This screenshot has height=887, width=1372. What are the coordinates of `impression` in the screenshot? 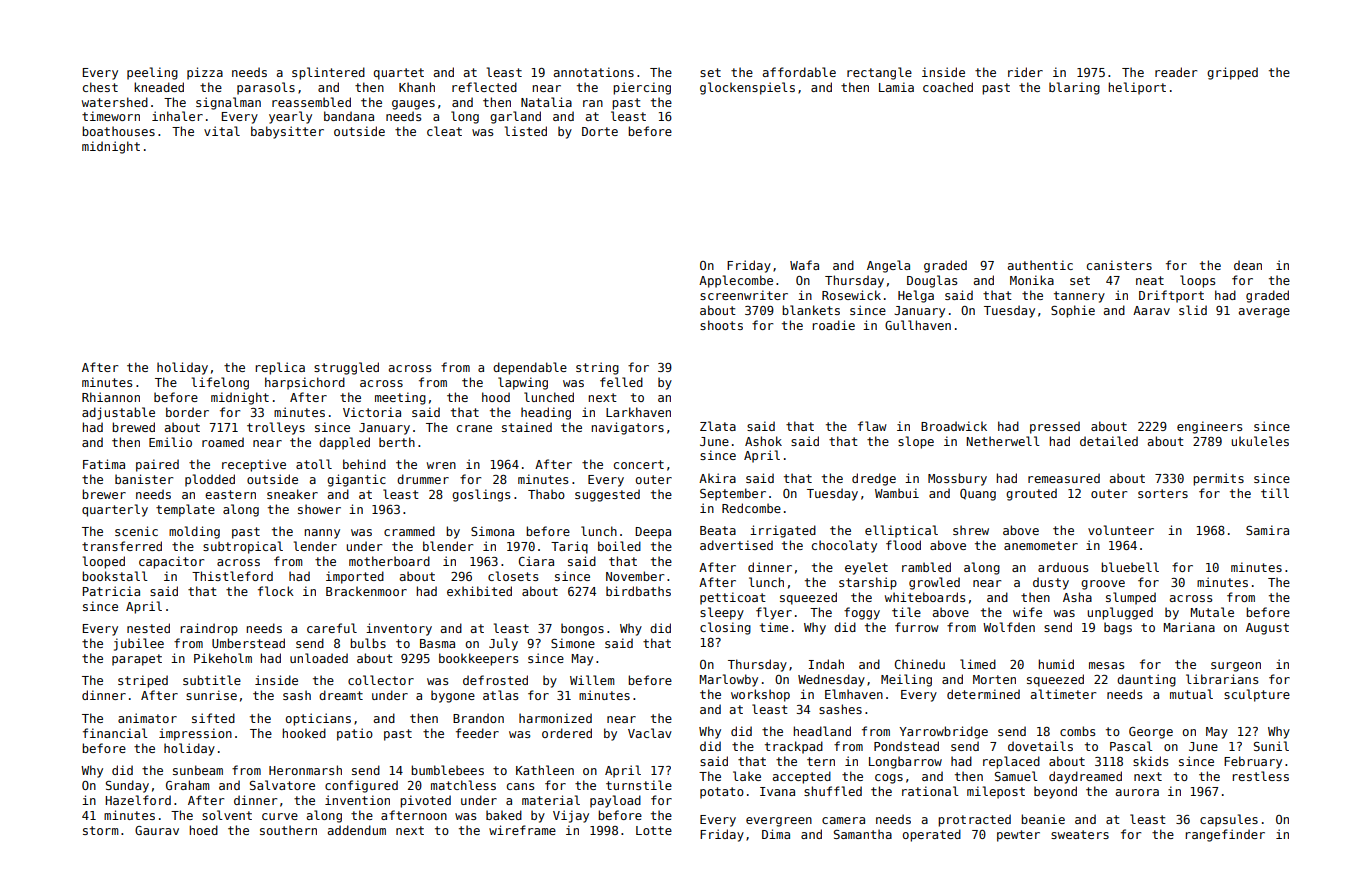 It's located at (195, 734).
